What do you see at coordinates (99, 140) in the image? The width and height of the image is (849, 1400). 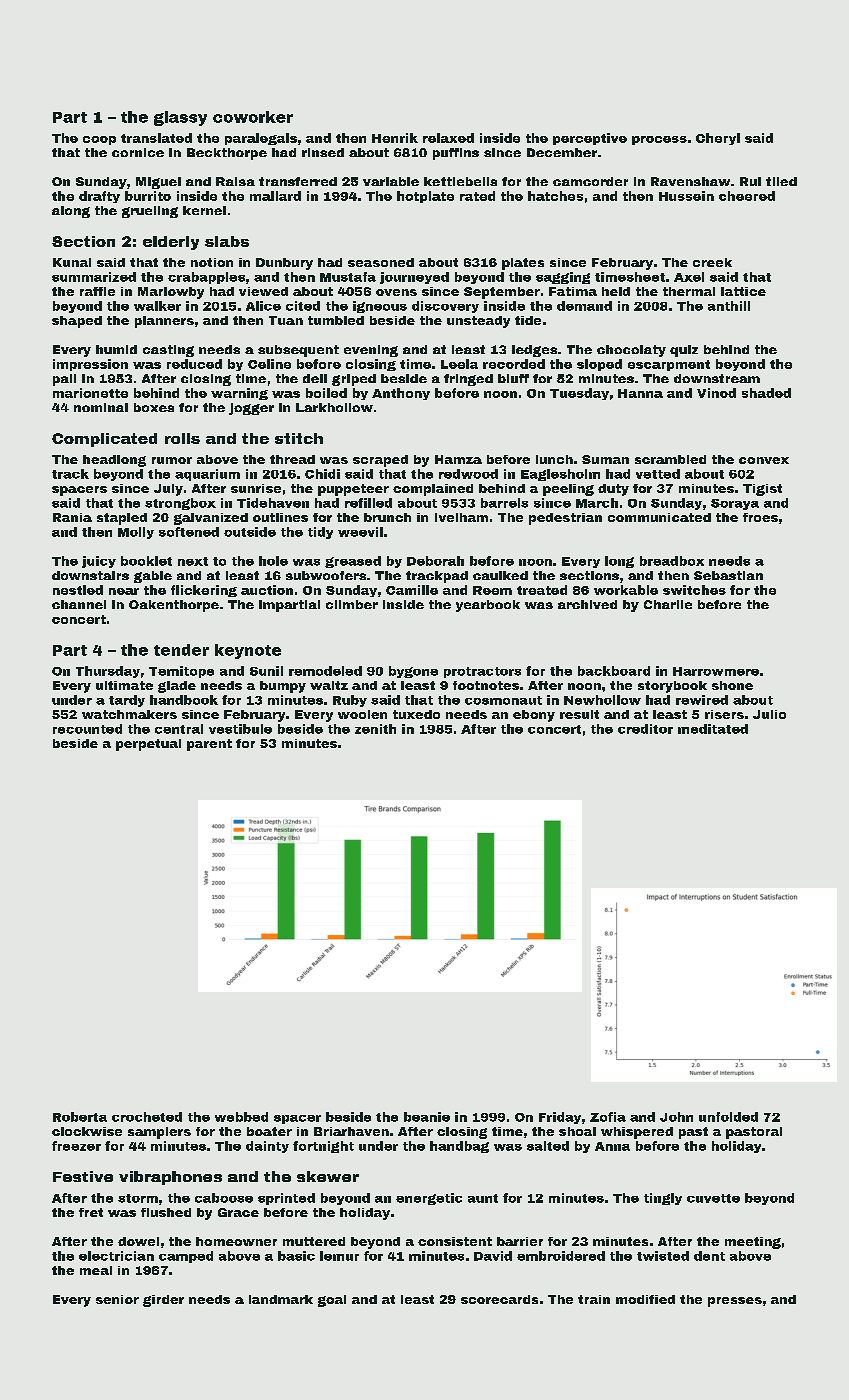 I see `coop` at bounding box center [99, 140].
